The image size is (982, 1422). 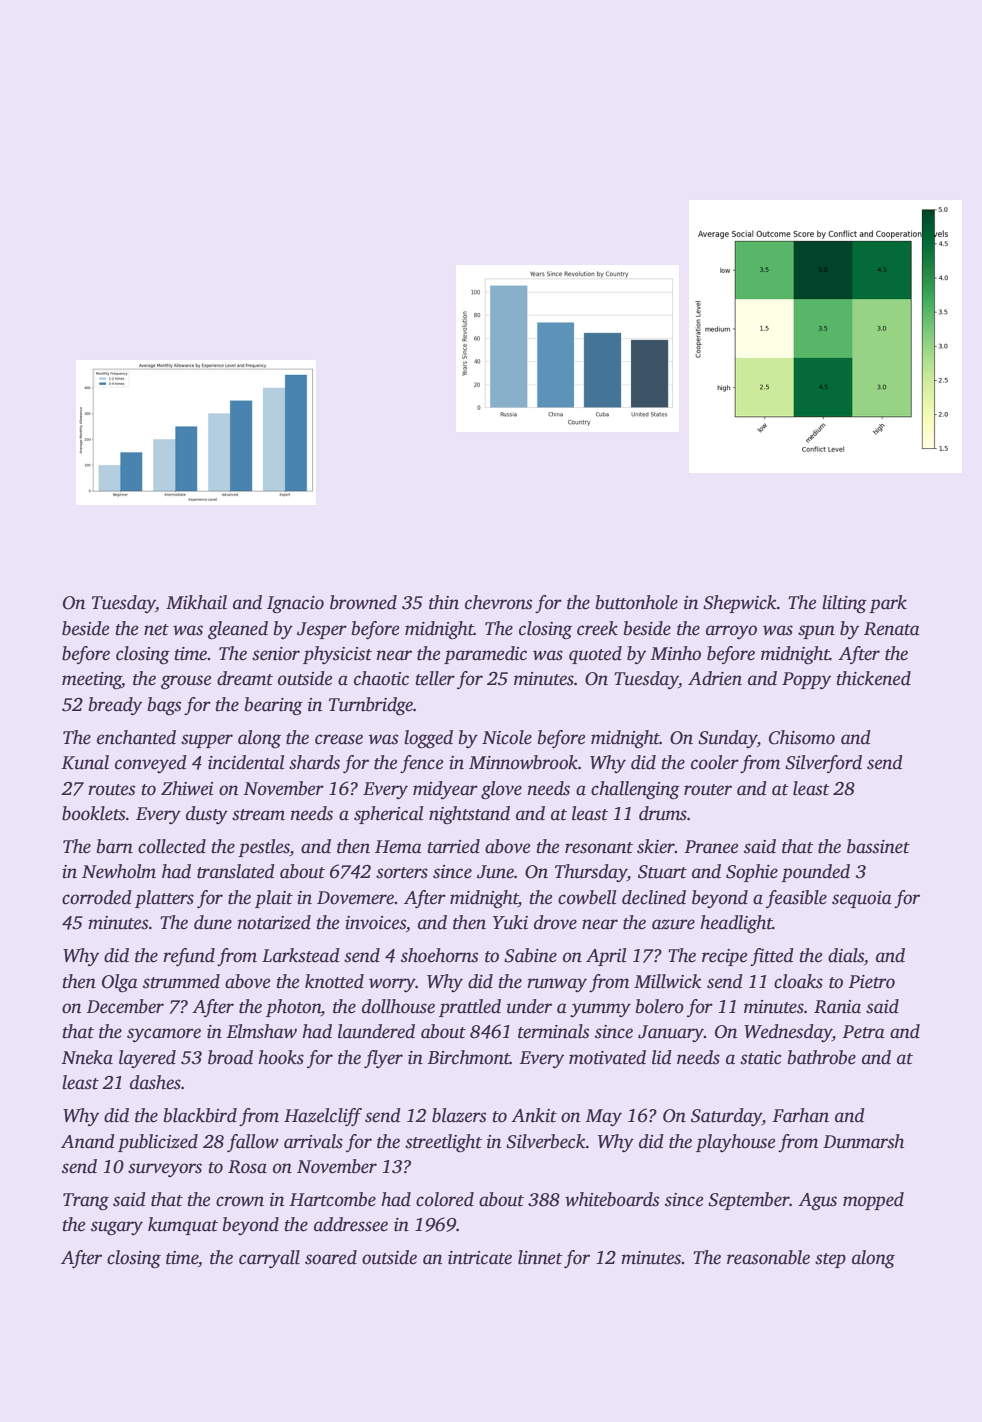 What do you see at coordinates (383, 1059) in the page?
I see `flyer` at bounding box center [383, 1059].
